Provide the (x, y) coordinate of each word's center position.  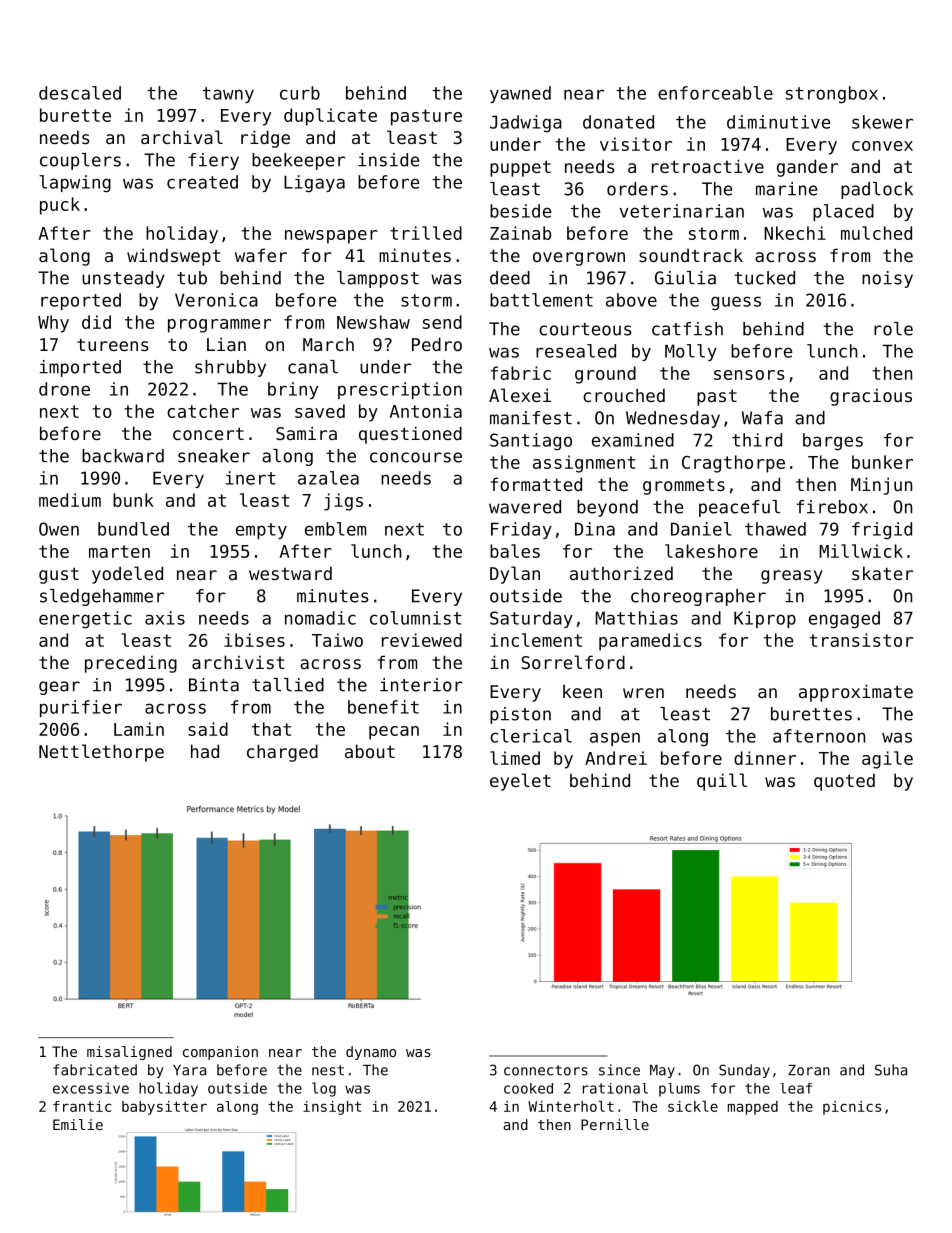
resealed (576, 351)
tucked (764, 278)
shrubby (230, 368)
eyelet (520, 782)
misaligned (129, 1053)
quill (722, 782)
